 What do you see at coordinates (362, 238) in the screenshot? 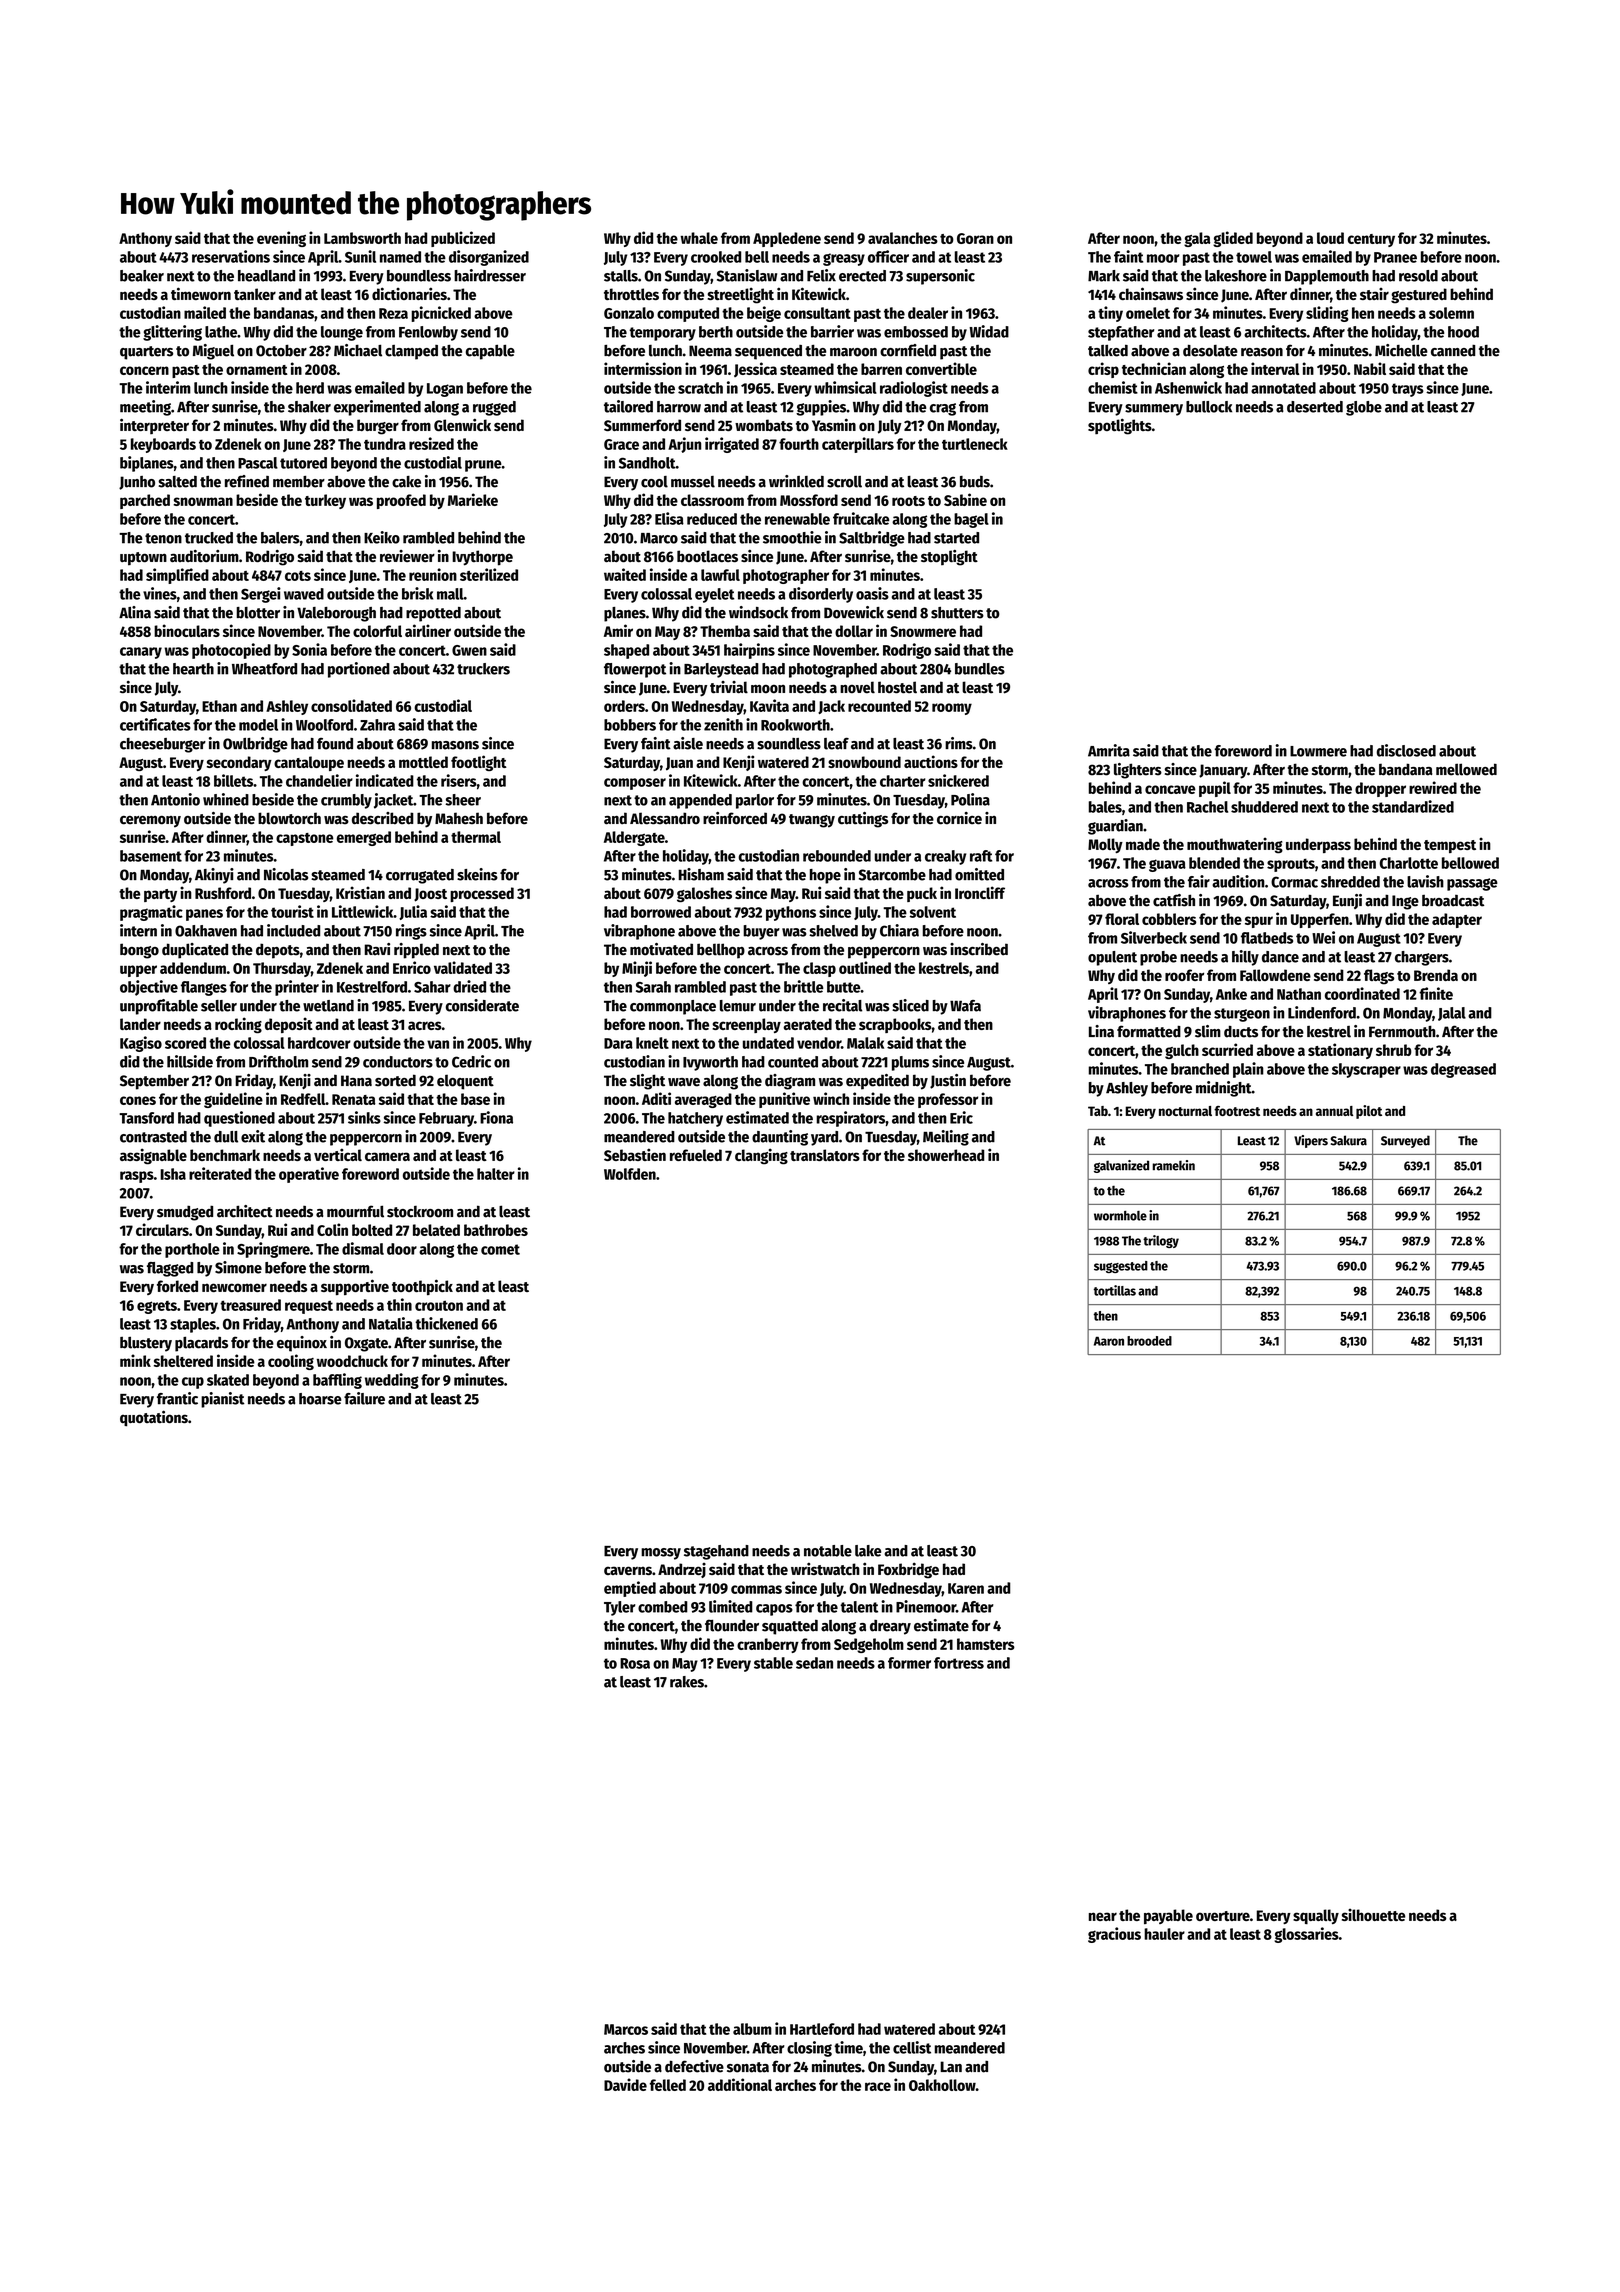
I see `Lambsworth` at bounding box center [362, 238].
